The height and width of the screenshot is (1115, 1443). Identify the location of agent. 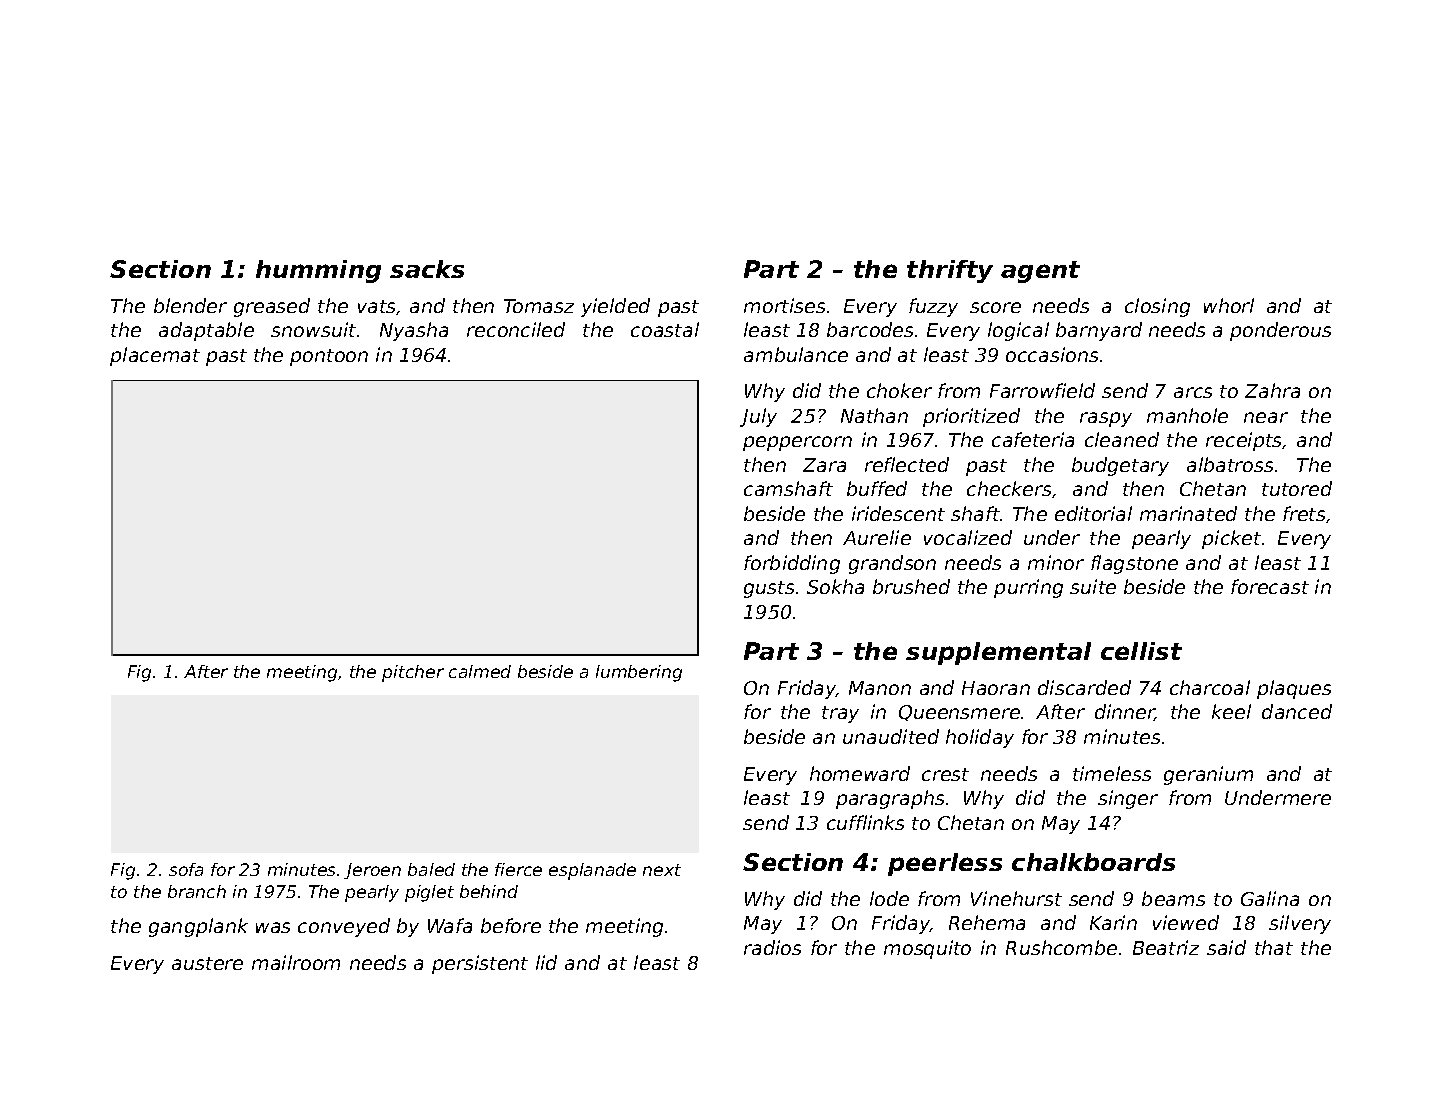
(1040, 272).
